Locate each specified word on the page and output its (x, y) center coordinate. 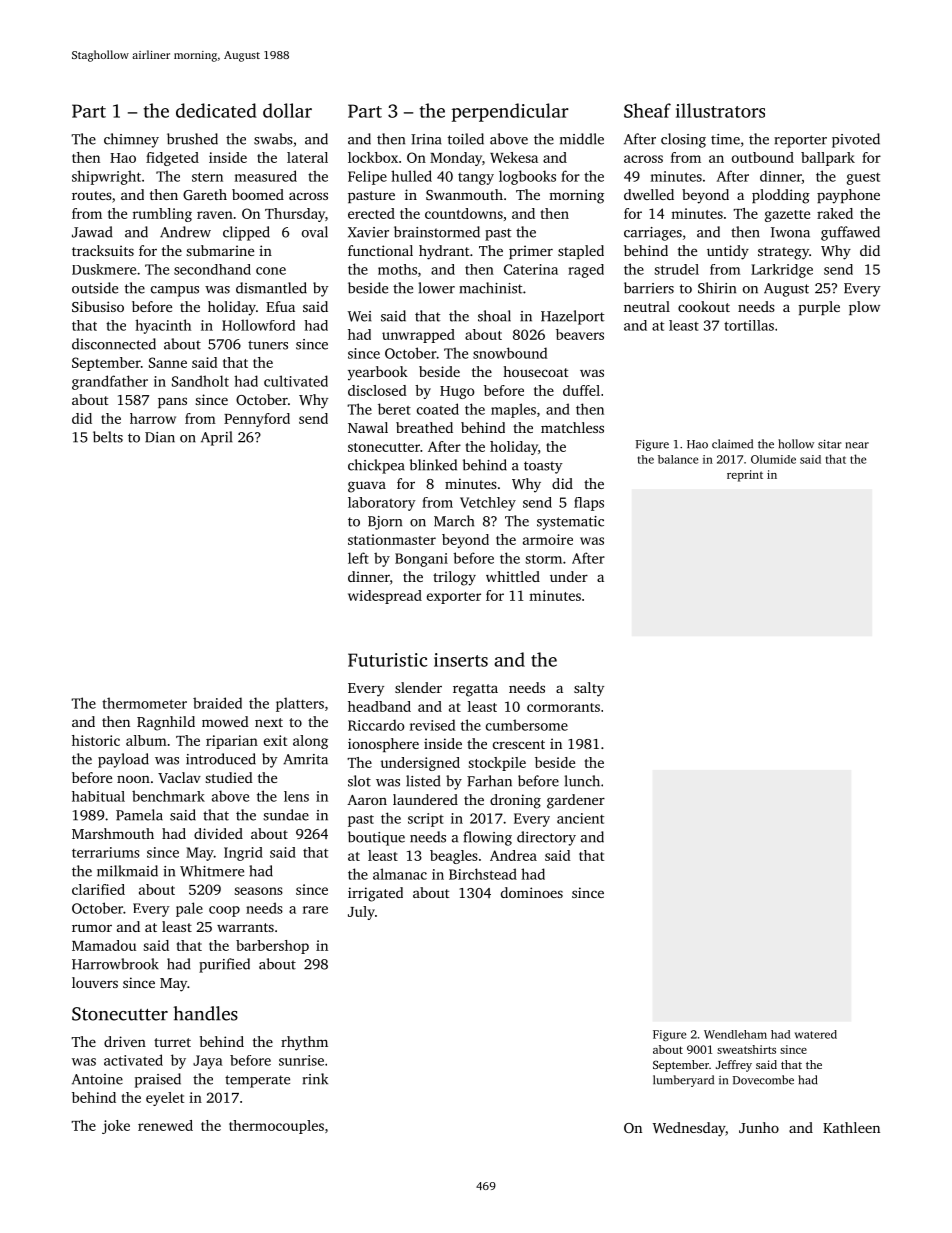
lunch (582, 781)
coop (224, 911)
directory (546, 838)
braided (217, 703)
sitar (829, 444)
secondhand (212, 269)
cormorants (563, 707)
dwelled (649, 194)
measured (266, 176)
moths (397, 269)
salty (589, 689)
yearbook (378, 373)
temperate (257, 1081)
